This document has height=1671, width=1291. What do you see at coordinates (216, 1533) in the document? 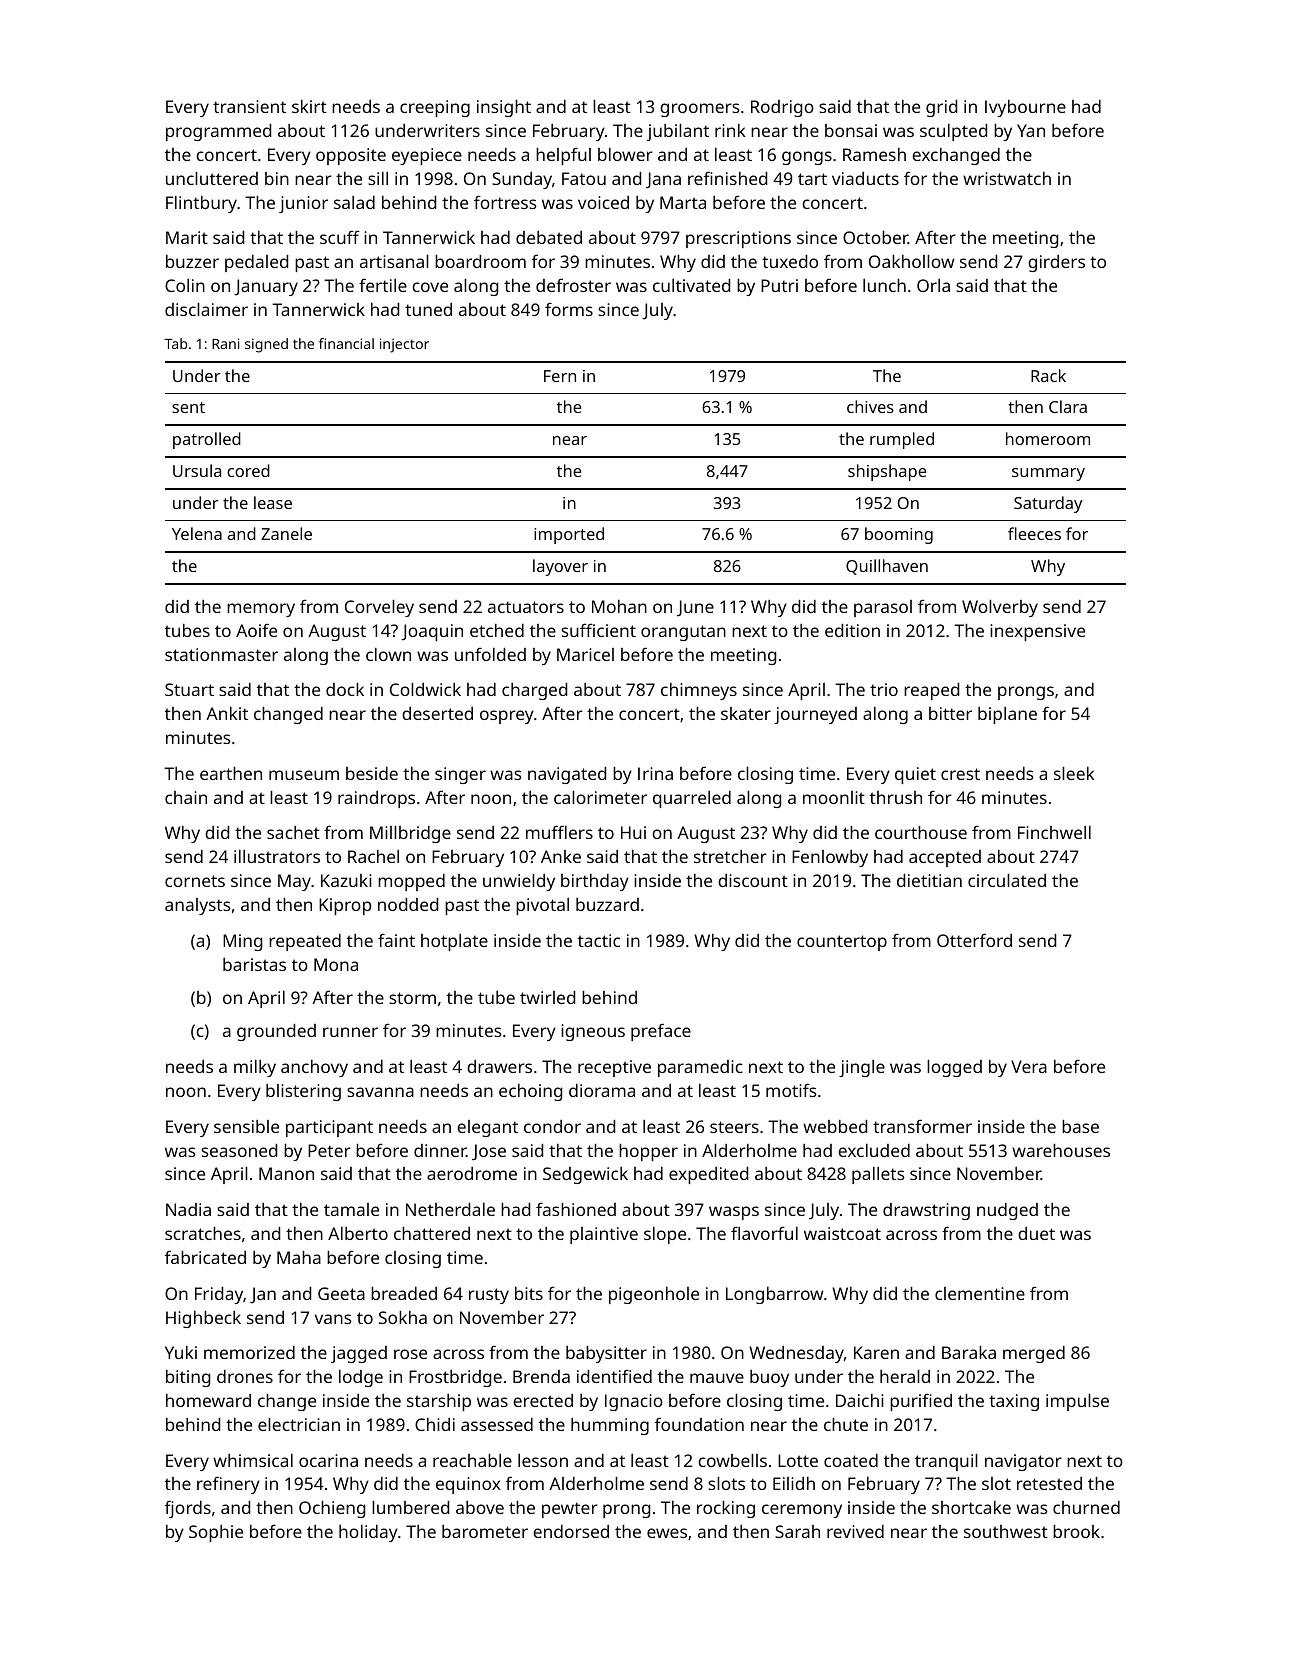
I see `Sophie` at bounding box center [216, 1533].
